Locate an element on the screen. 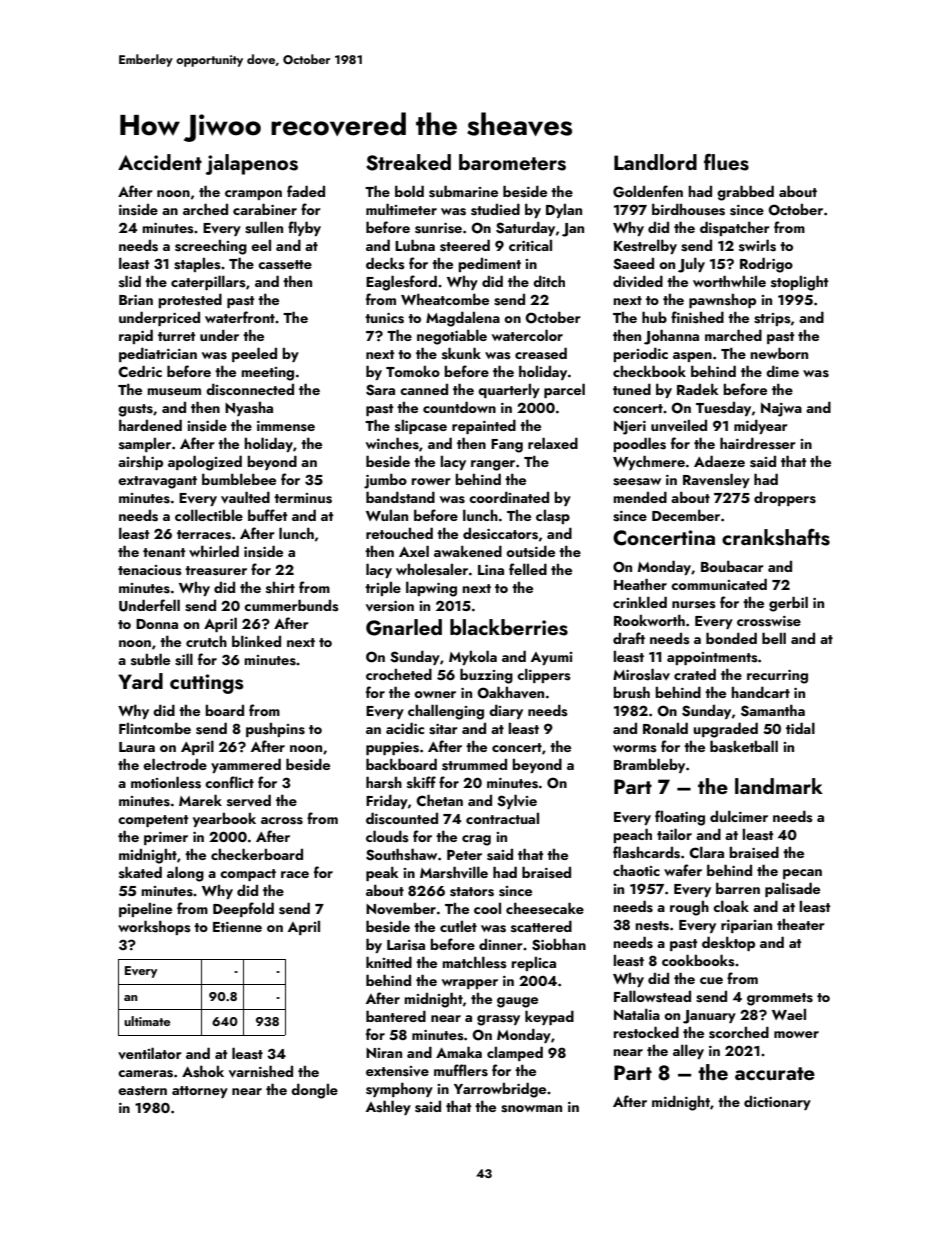 This screenshot has width=952, height=1233. recurring is located at coordinates (777, 677).
